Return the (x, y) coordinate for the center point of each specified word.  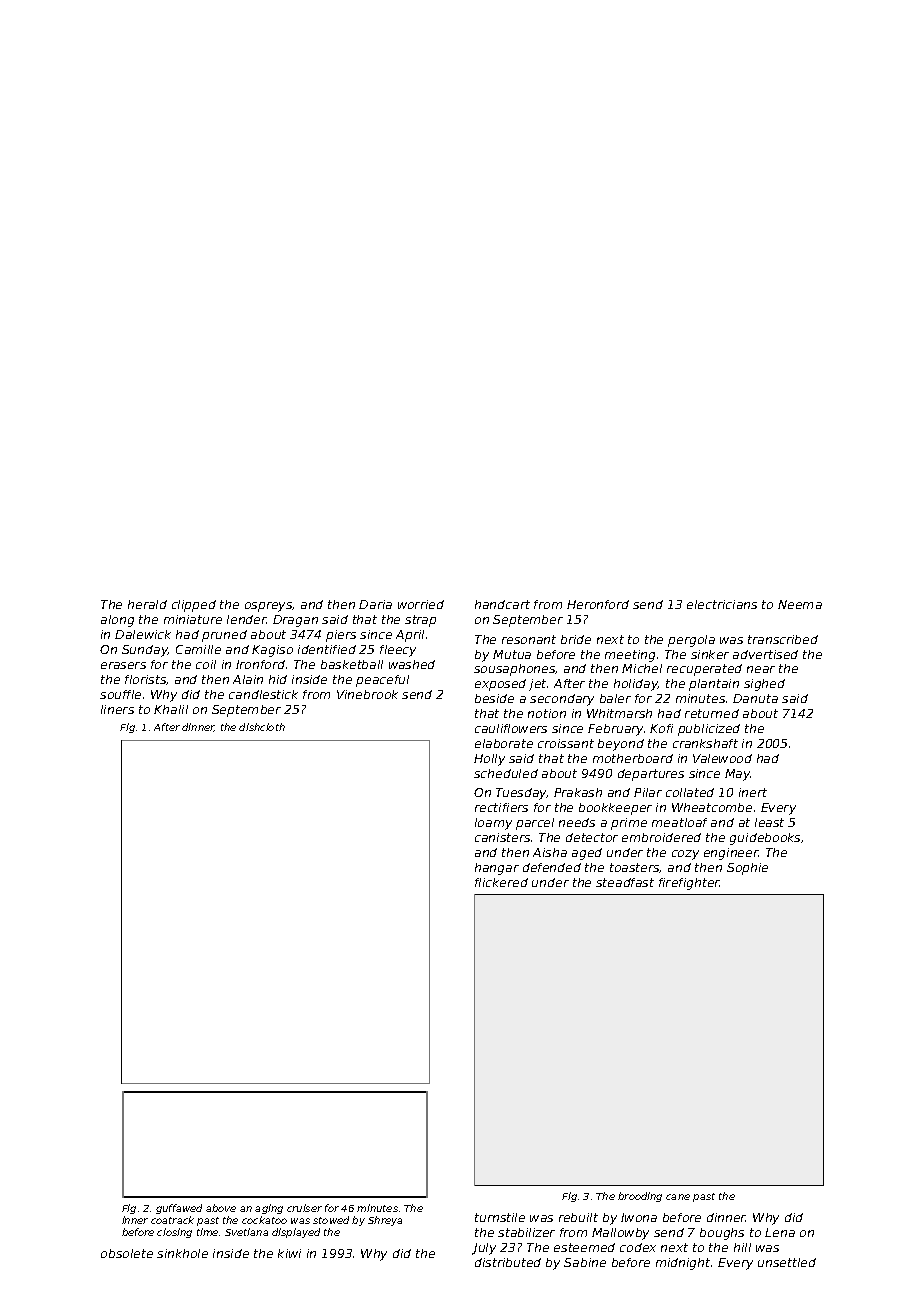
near (761, 669)
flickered (501, 882)
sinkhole (182, 1253)
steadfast (625, 882)
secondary (562, 700)
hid (278, 679)
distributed (508, 1262)
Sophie (747, 869)
